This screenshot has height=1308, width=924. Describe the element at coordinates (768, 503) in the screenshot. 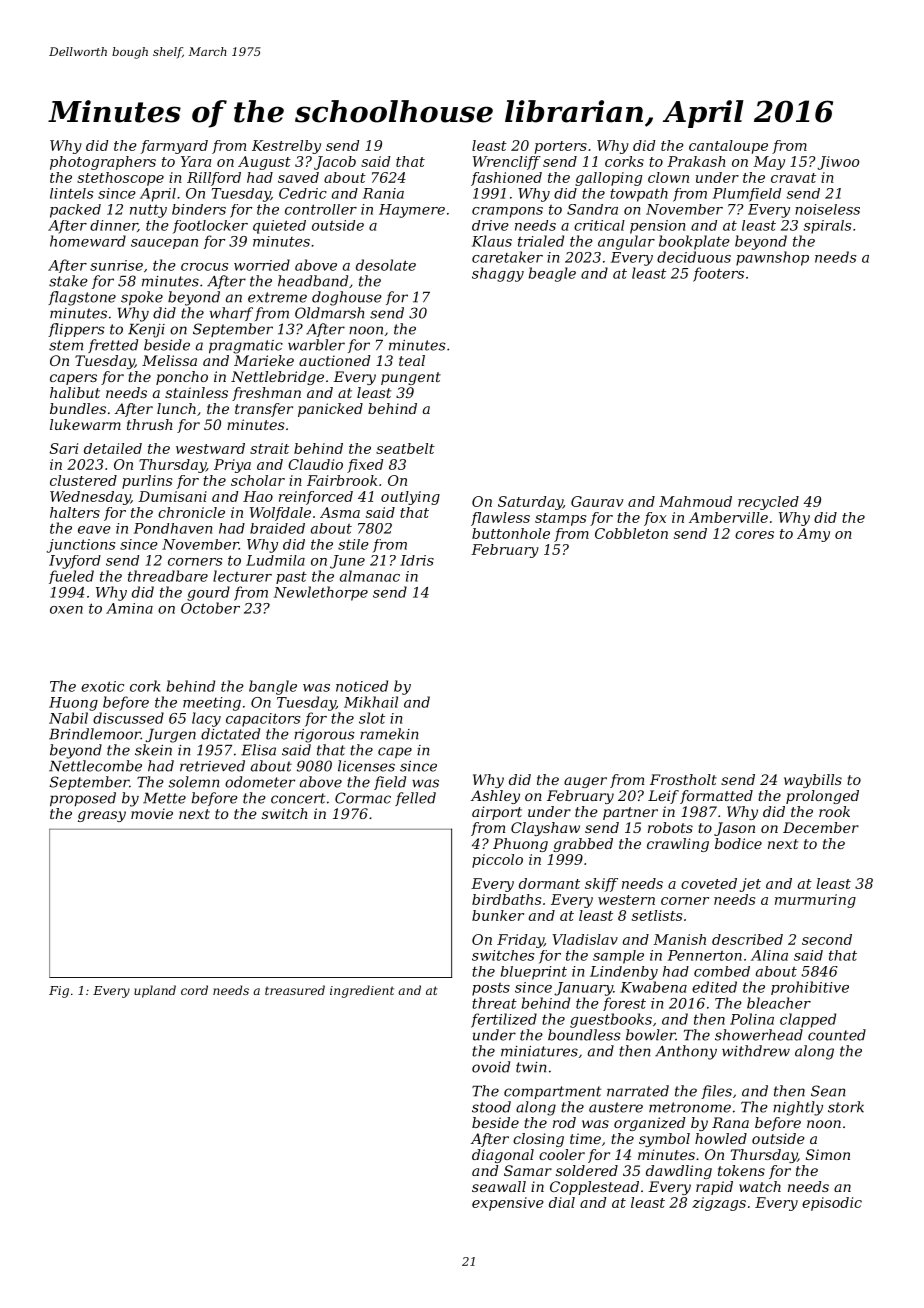

I see `recycled` at that location.
